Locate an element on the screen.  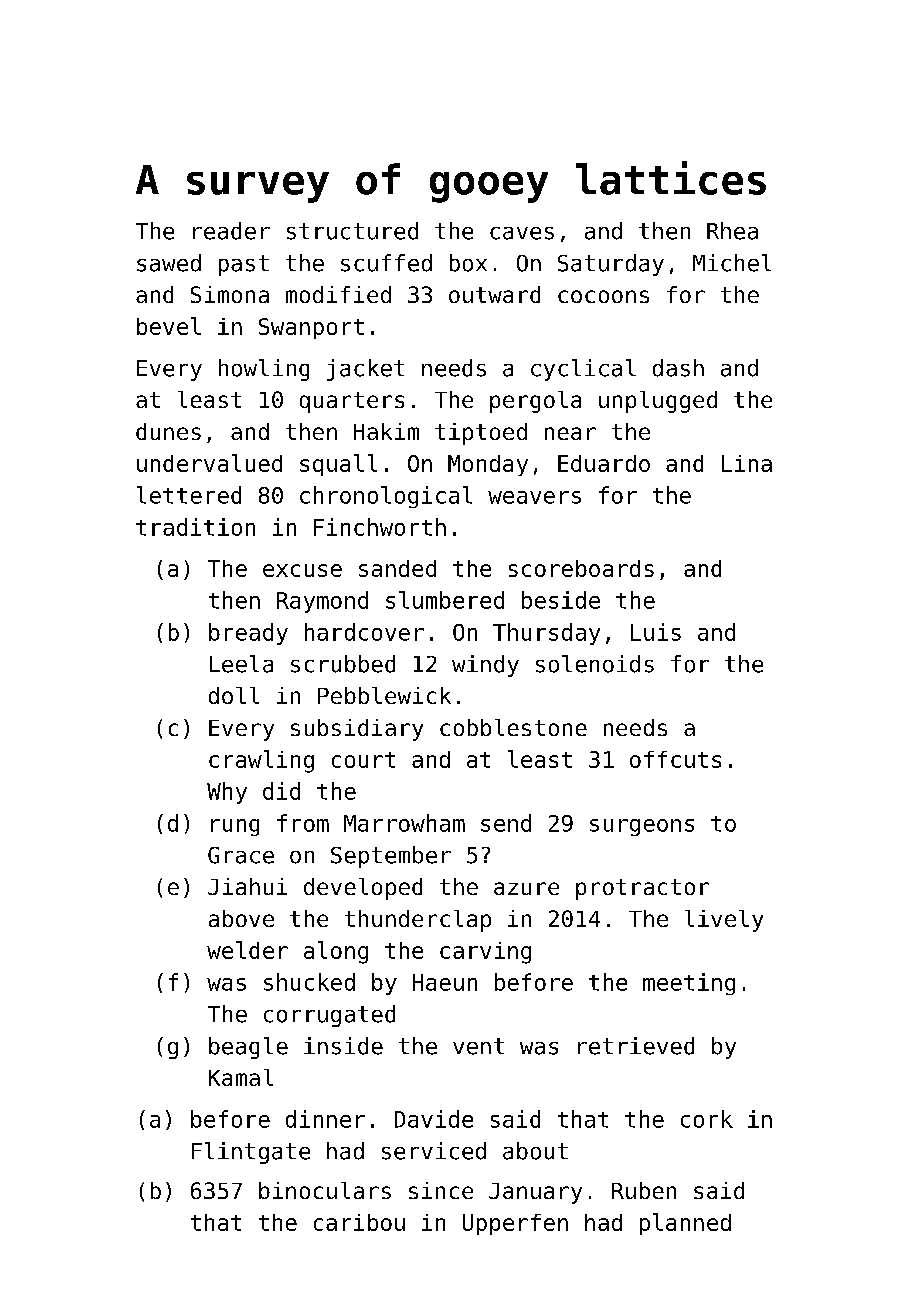
Lina is located at coordinates (747, 463).
